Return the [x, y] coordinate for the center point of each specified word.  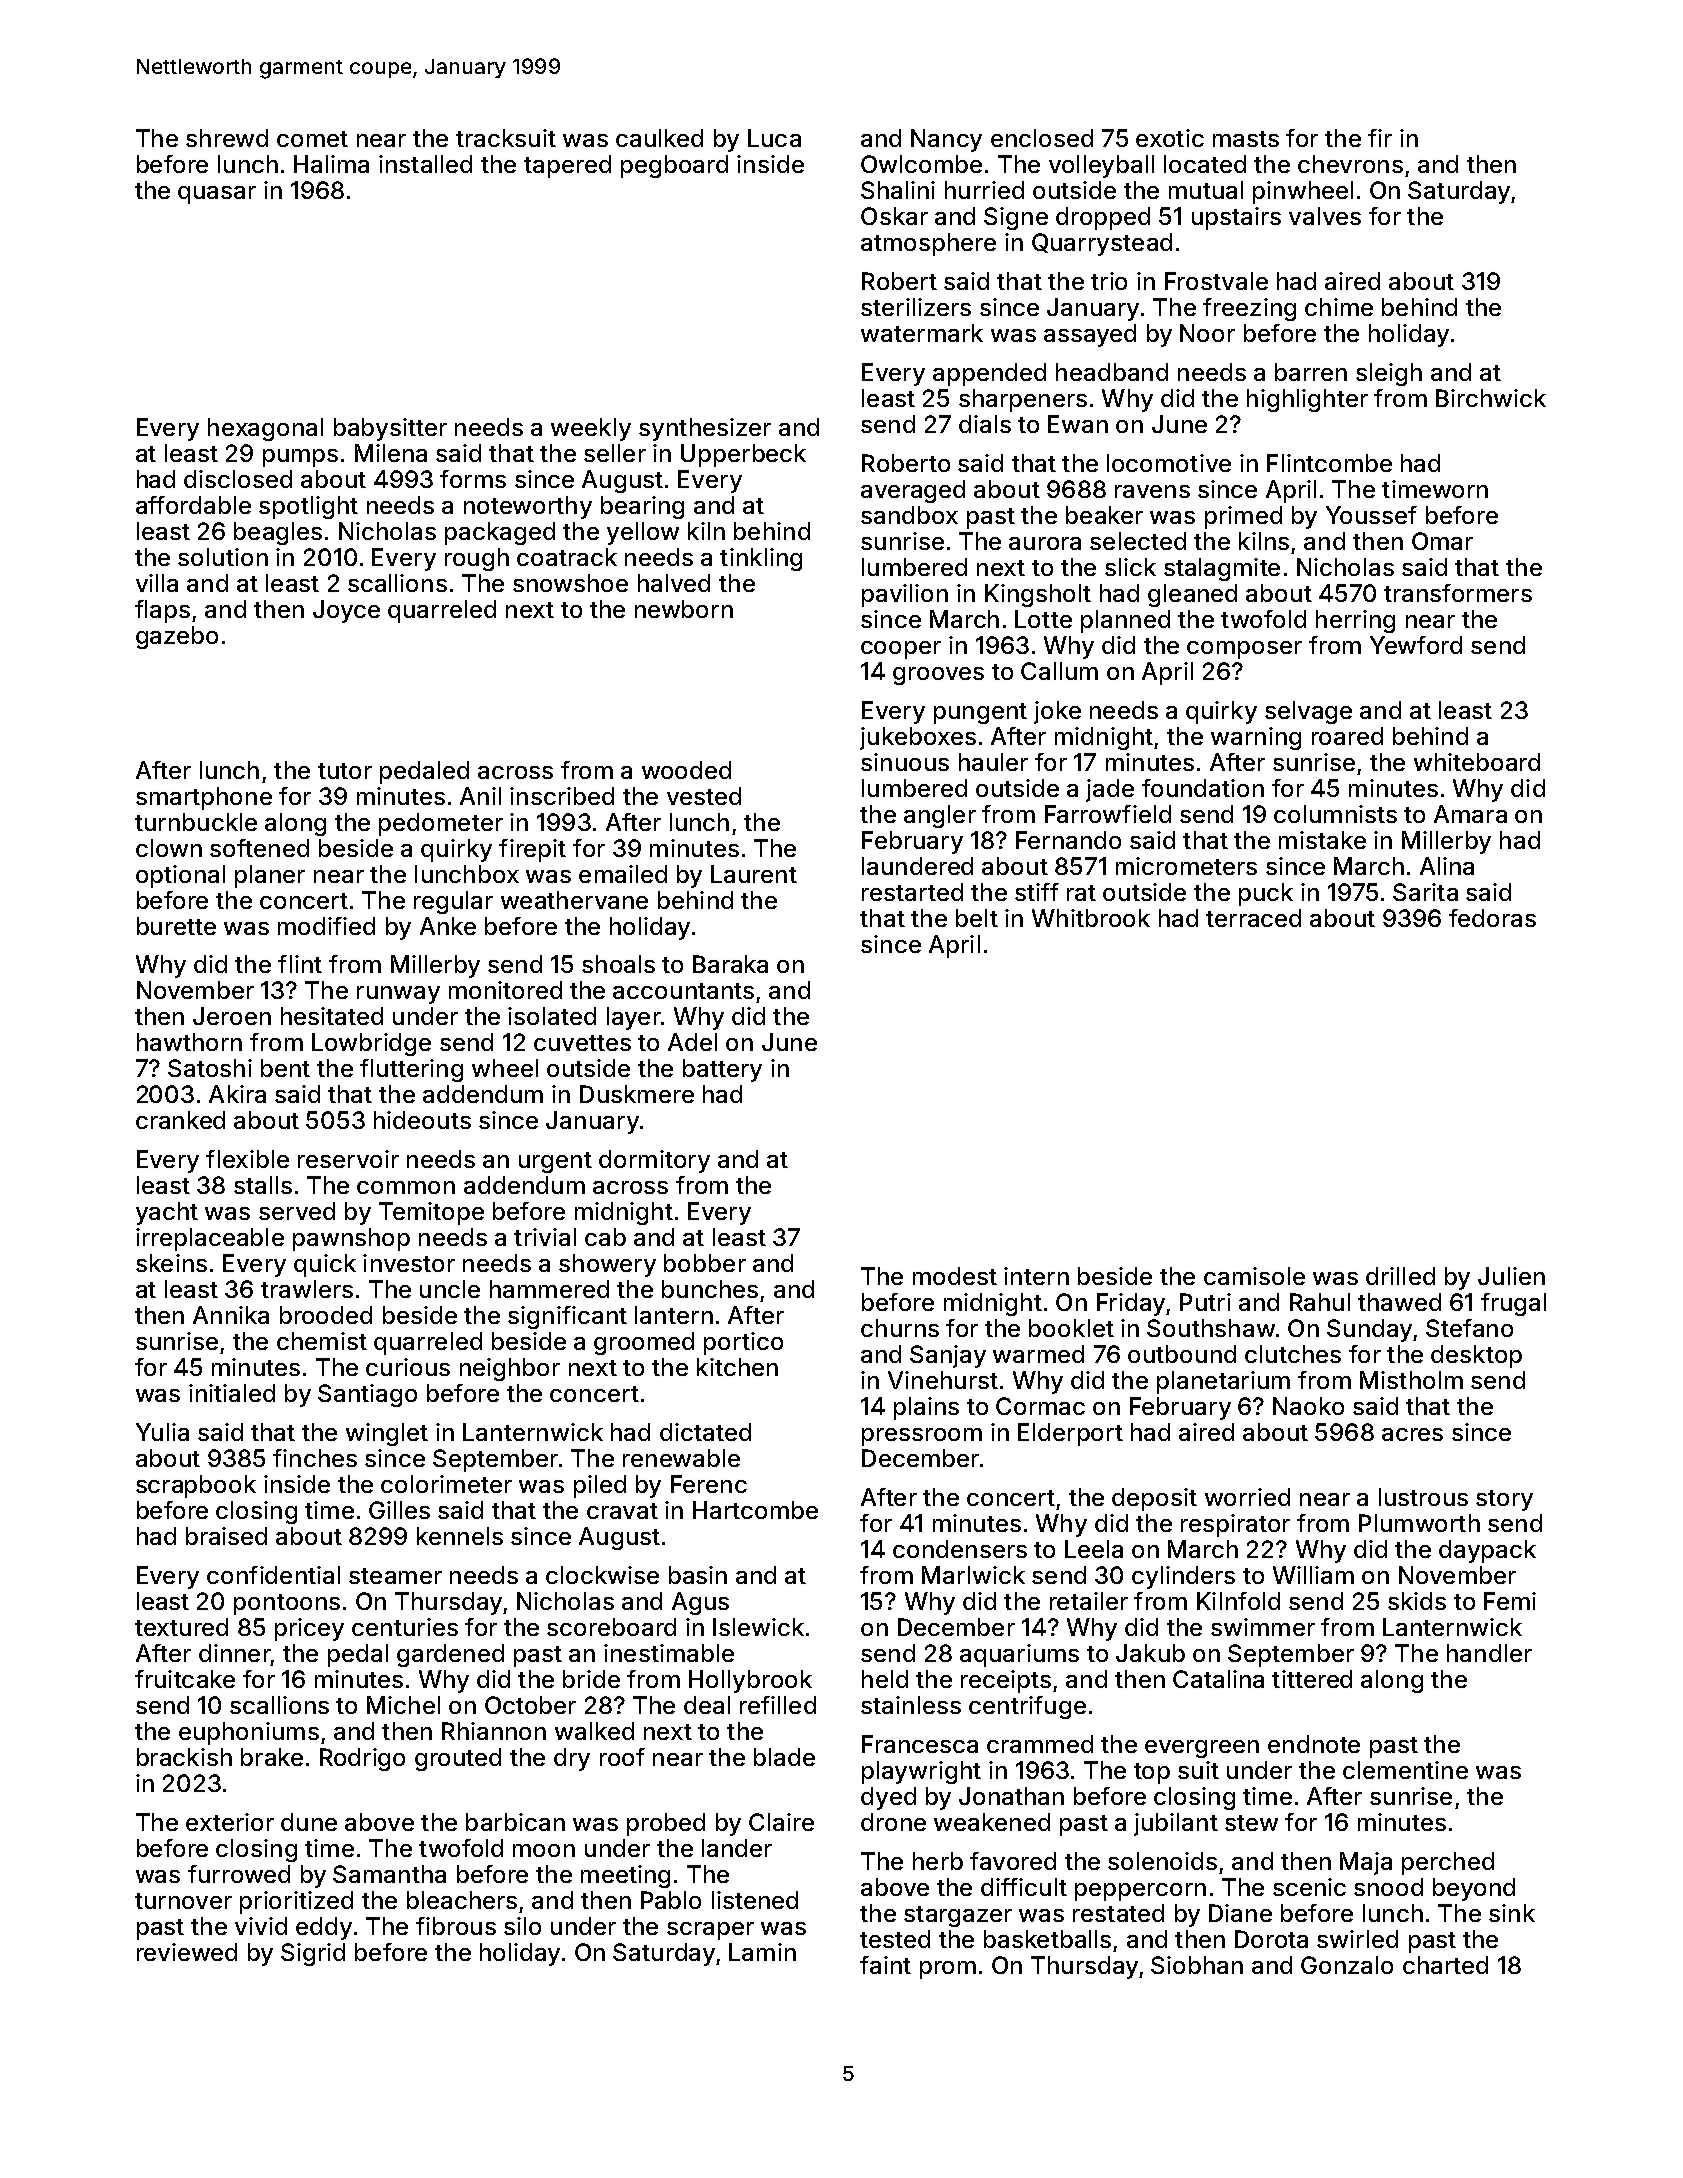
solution [223, 557]
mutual [1206, 190]
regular [453, 902]
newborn [684, 609]
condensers [960, 1549]
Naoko [1308, 1406]
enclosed [1042, 138]
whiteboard [1477, 762]
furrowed [239, 1874]
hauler [993, 762]
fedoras [1492, 918]
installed [425, 164]
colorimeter [446, 1484]
